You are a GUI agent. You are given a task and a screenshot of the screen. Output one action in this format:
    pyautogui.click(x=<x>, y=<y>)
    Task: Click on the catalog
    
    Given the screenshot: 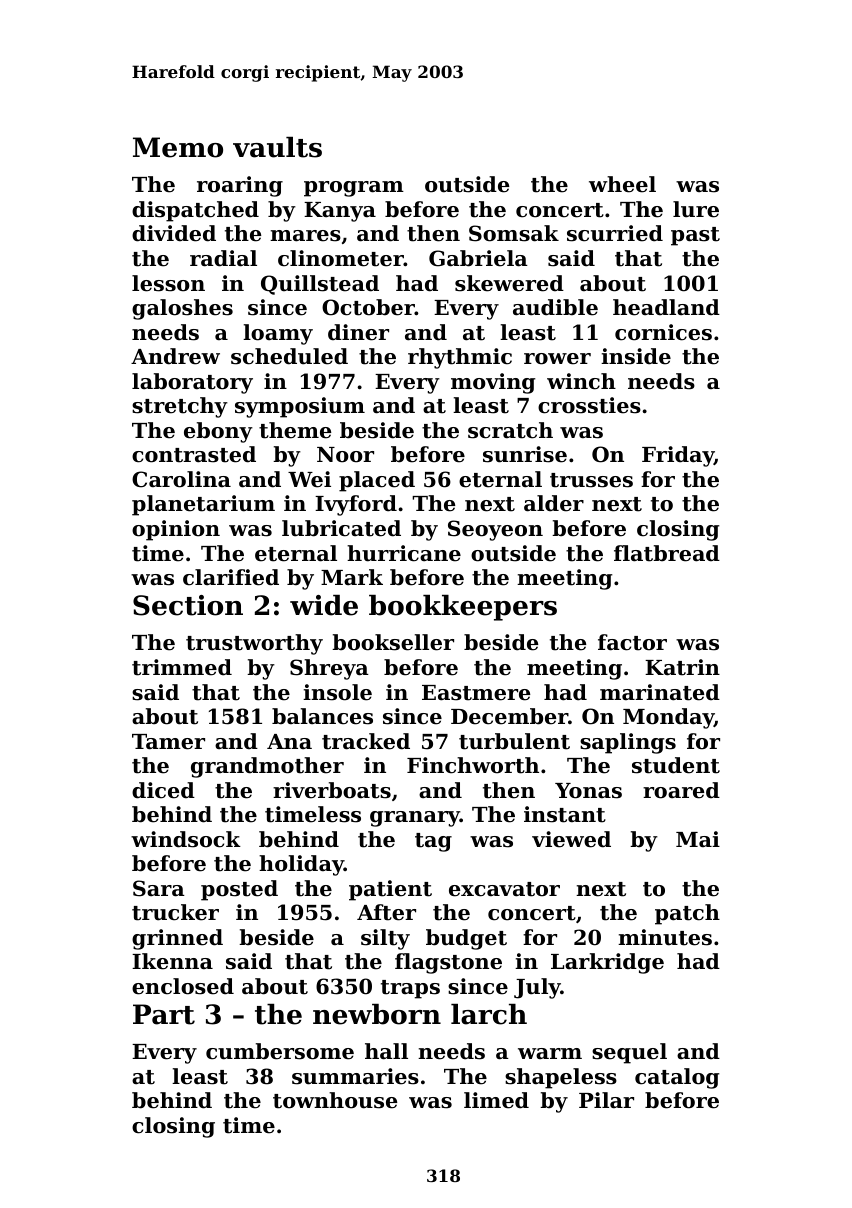 What is the action you would take?
    pyautogui.click(x=677, y=1078)
